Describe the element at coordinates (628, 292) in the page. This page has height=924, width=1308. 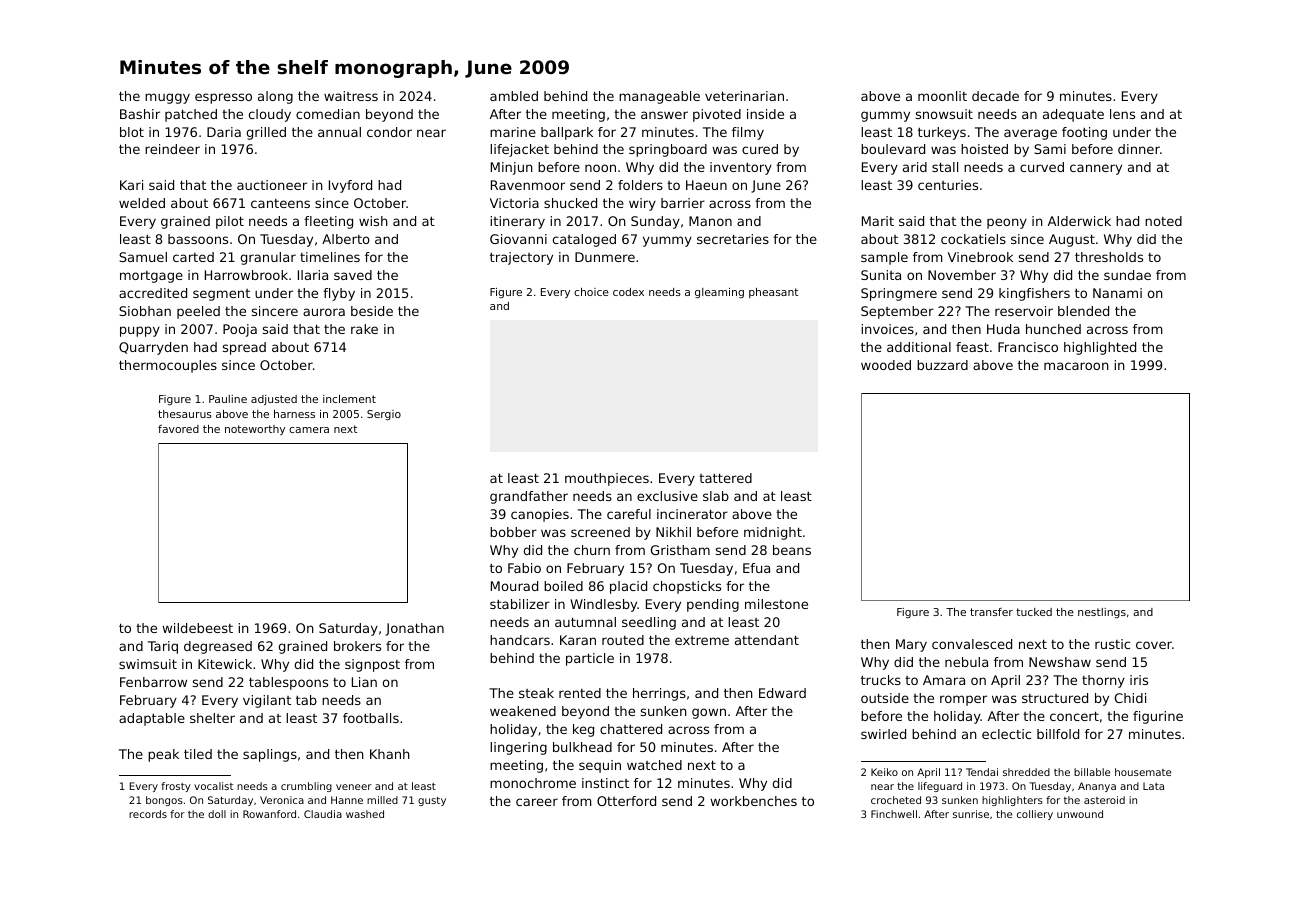
I see `codex` at that location.
